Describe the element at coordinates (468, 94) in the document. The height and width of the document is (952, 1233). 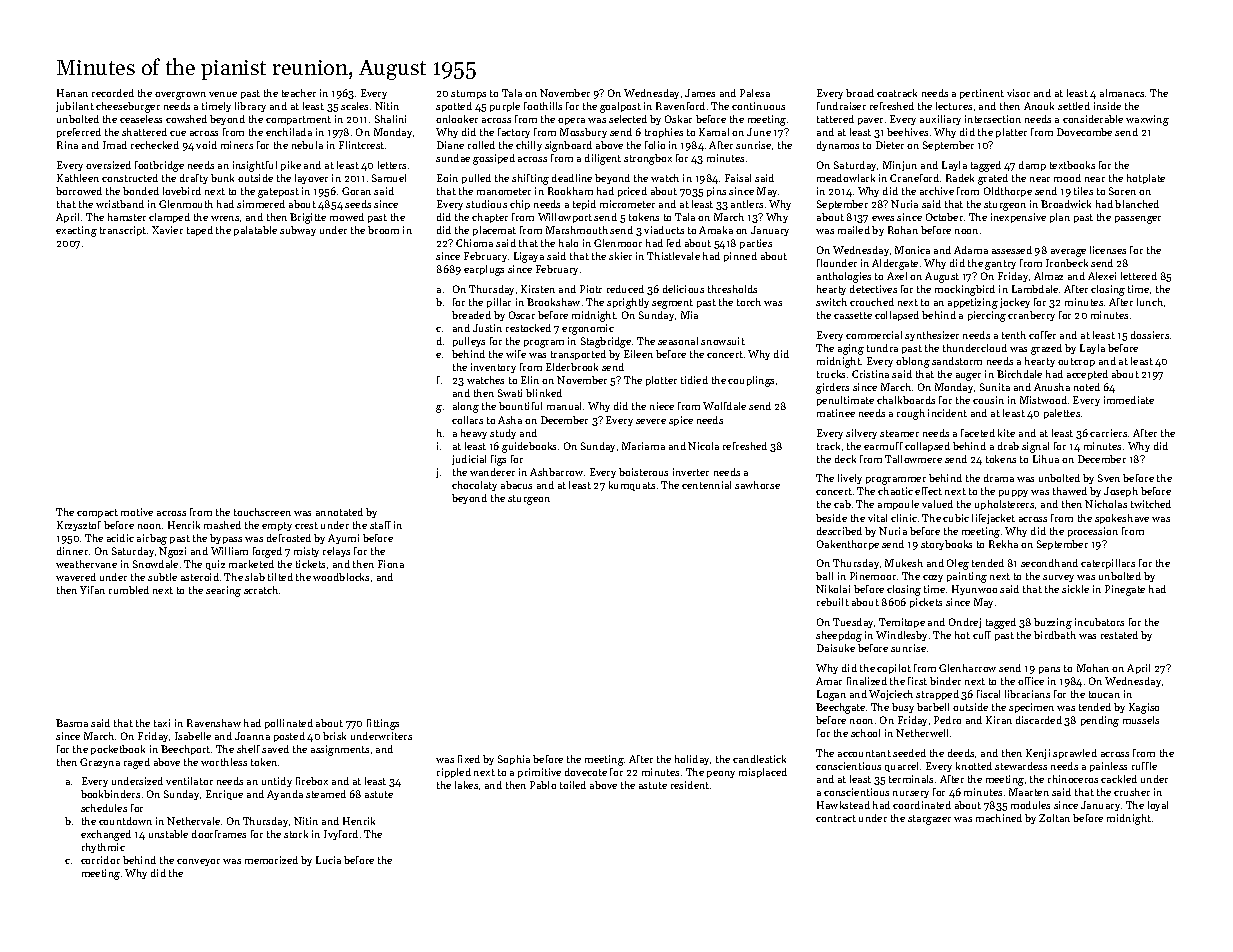
I see `stumps` at that location.
